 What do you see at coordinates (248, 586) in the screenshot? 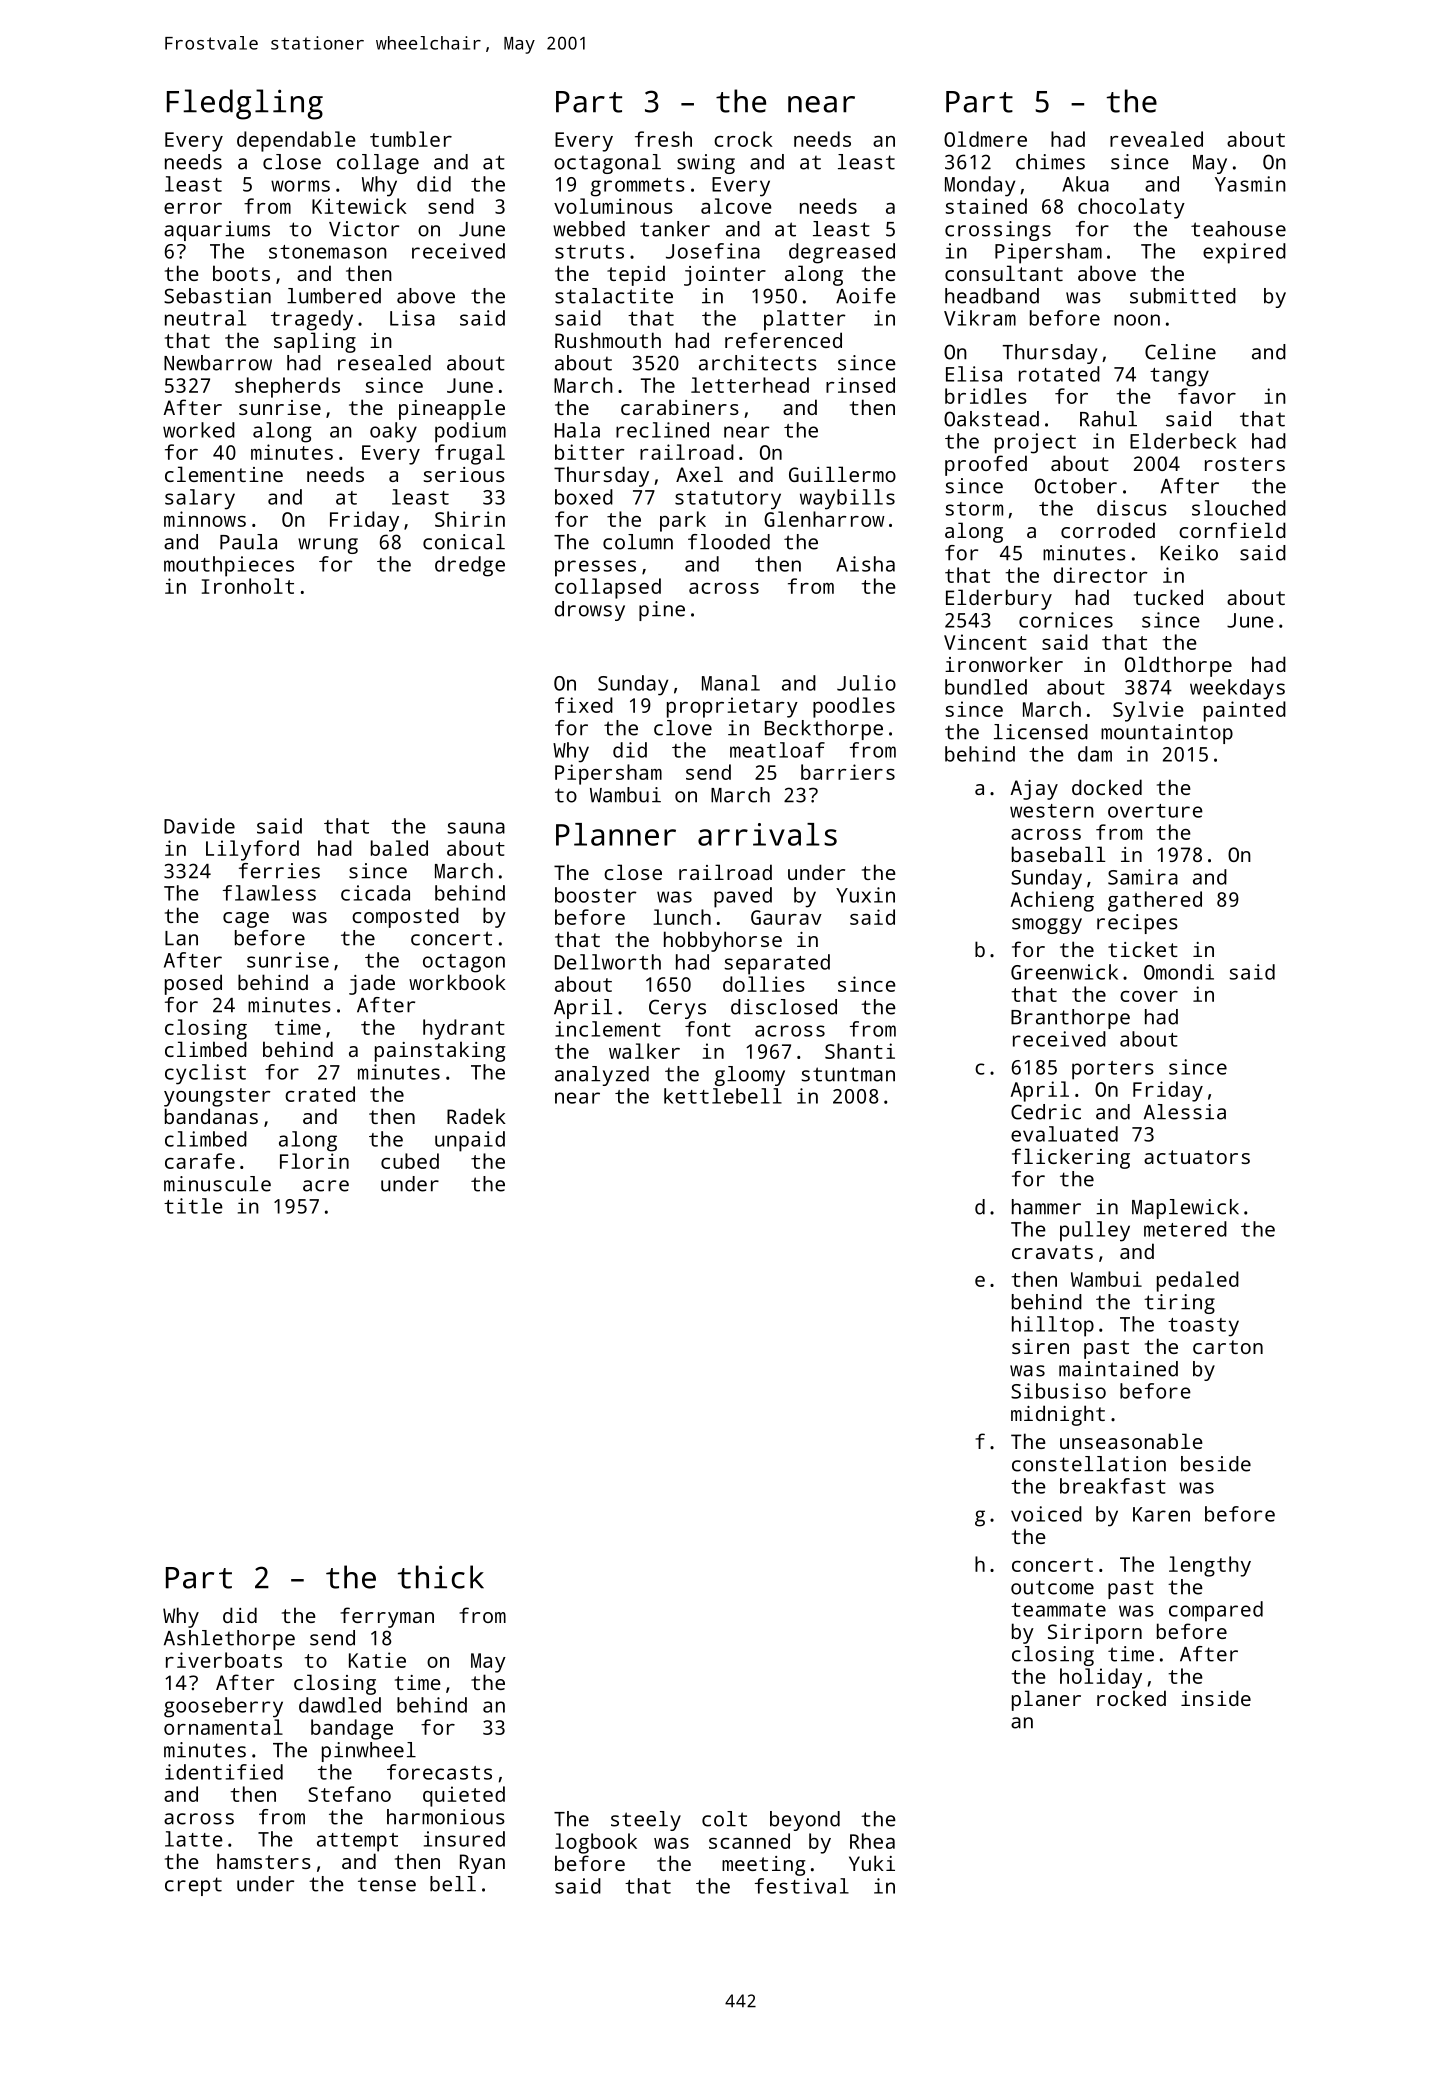
I see `Ironholt` at bounding box center [248, 586].
